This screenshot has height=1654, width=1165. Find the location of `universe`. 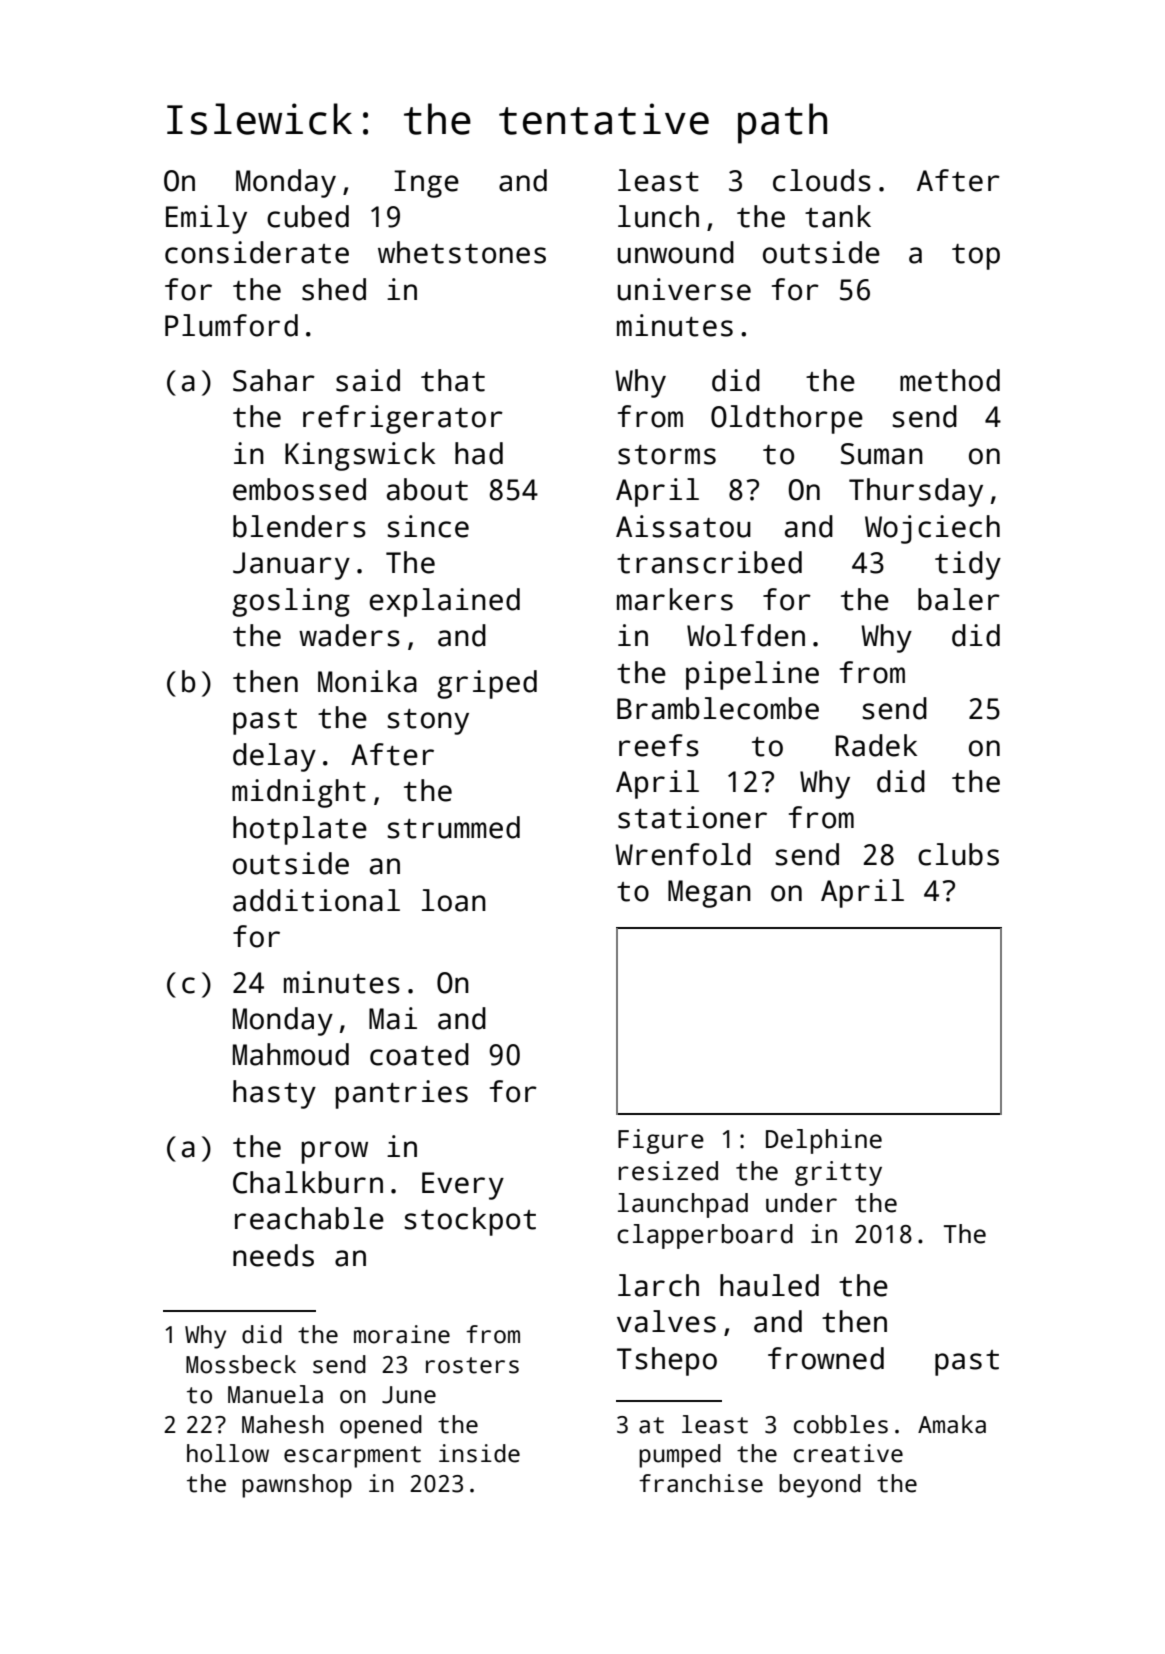

universe is located at coordinates (684, 289).
